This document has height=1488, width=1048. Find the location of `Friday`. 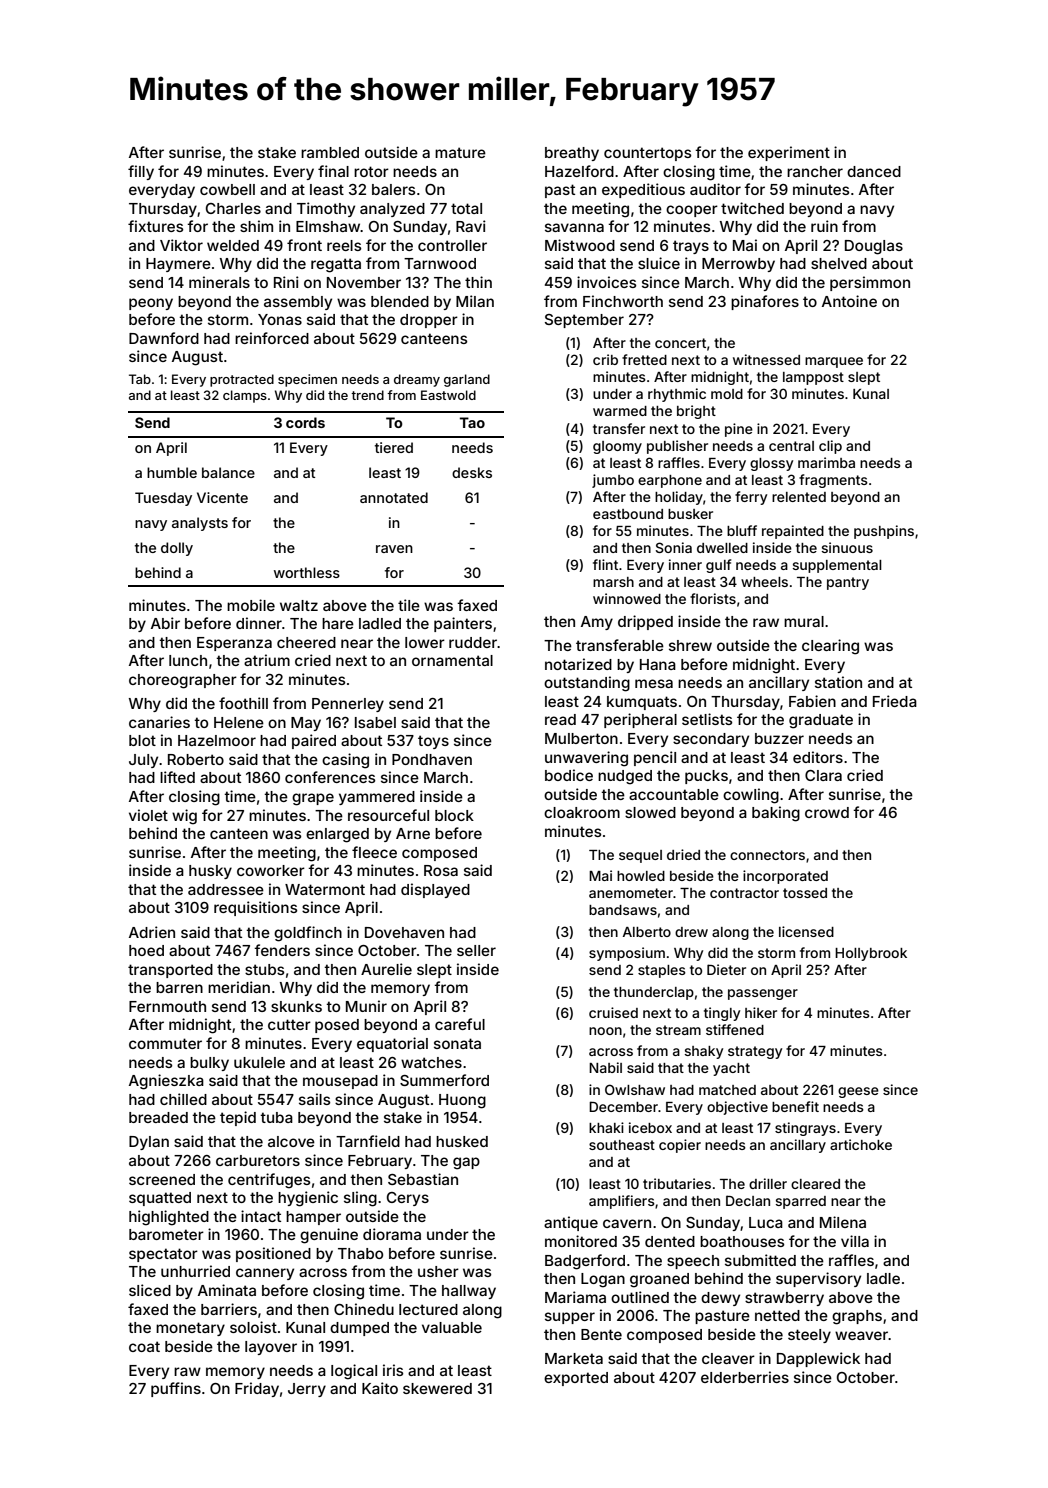

Friday is located at coordinates (257, 1389).
